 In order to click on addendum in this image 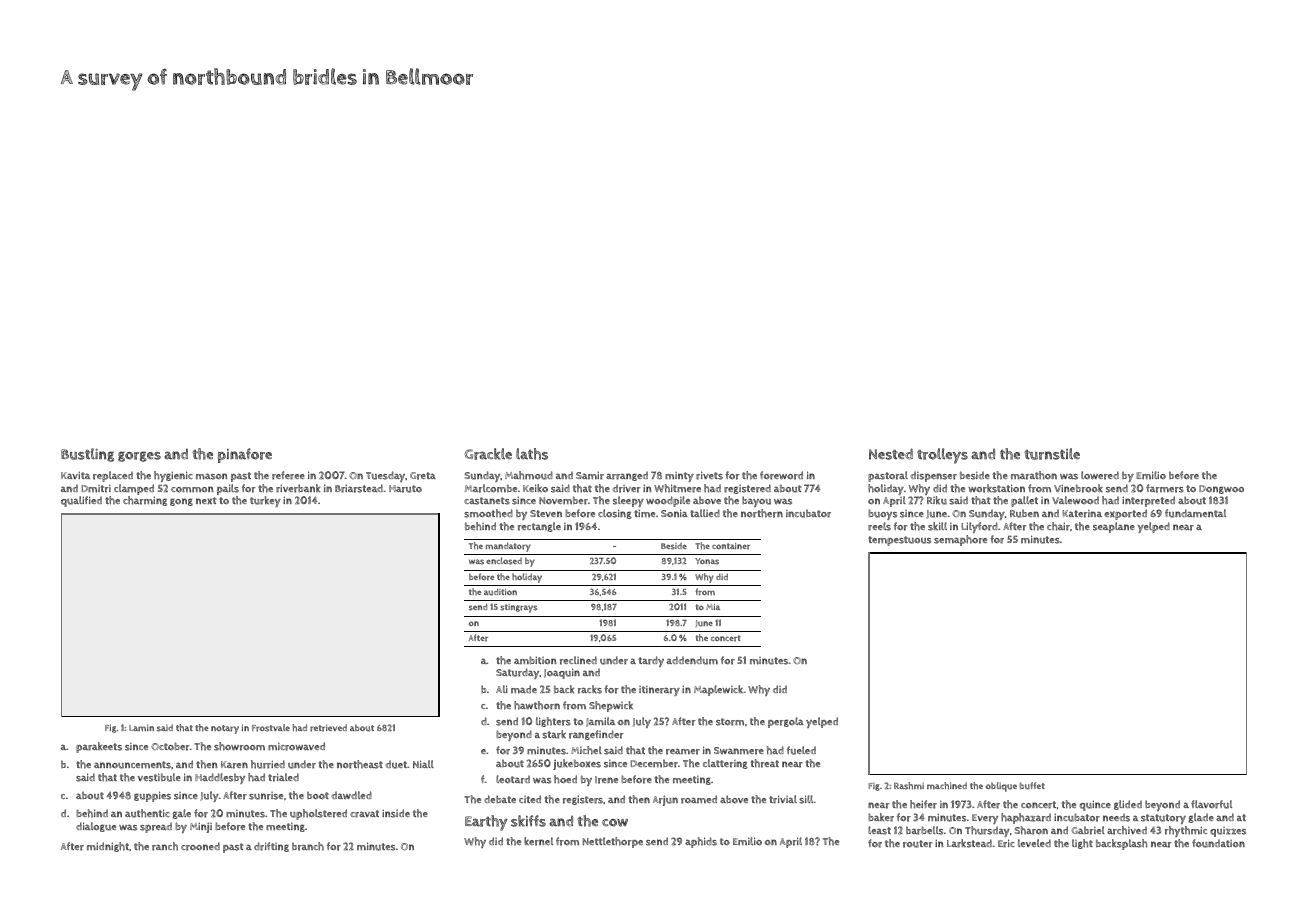, I will do `click(692, 660)`.
